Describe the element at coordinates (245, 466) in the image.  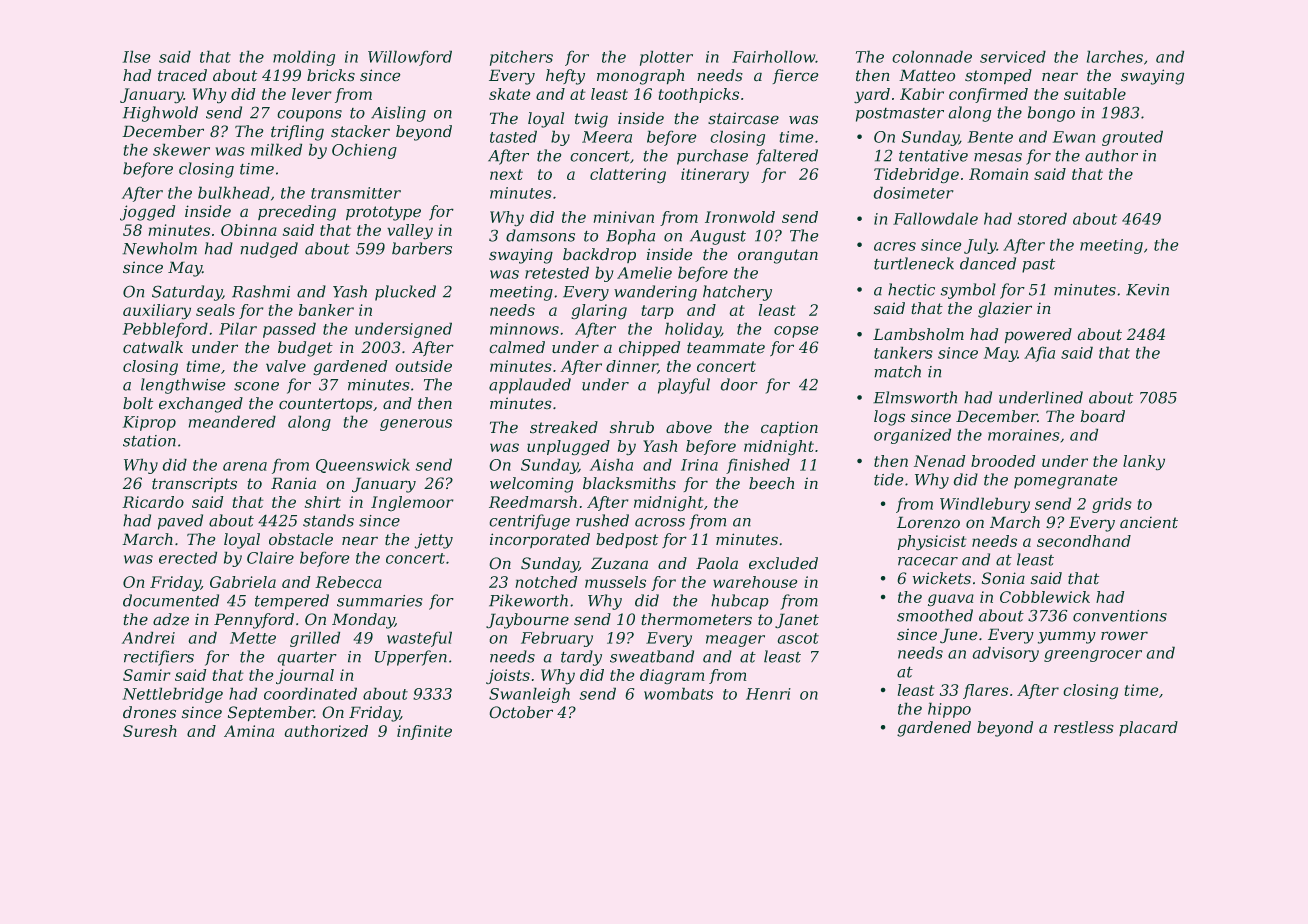
I see `arena` at that location.
